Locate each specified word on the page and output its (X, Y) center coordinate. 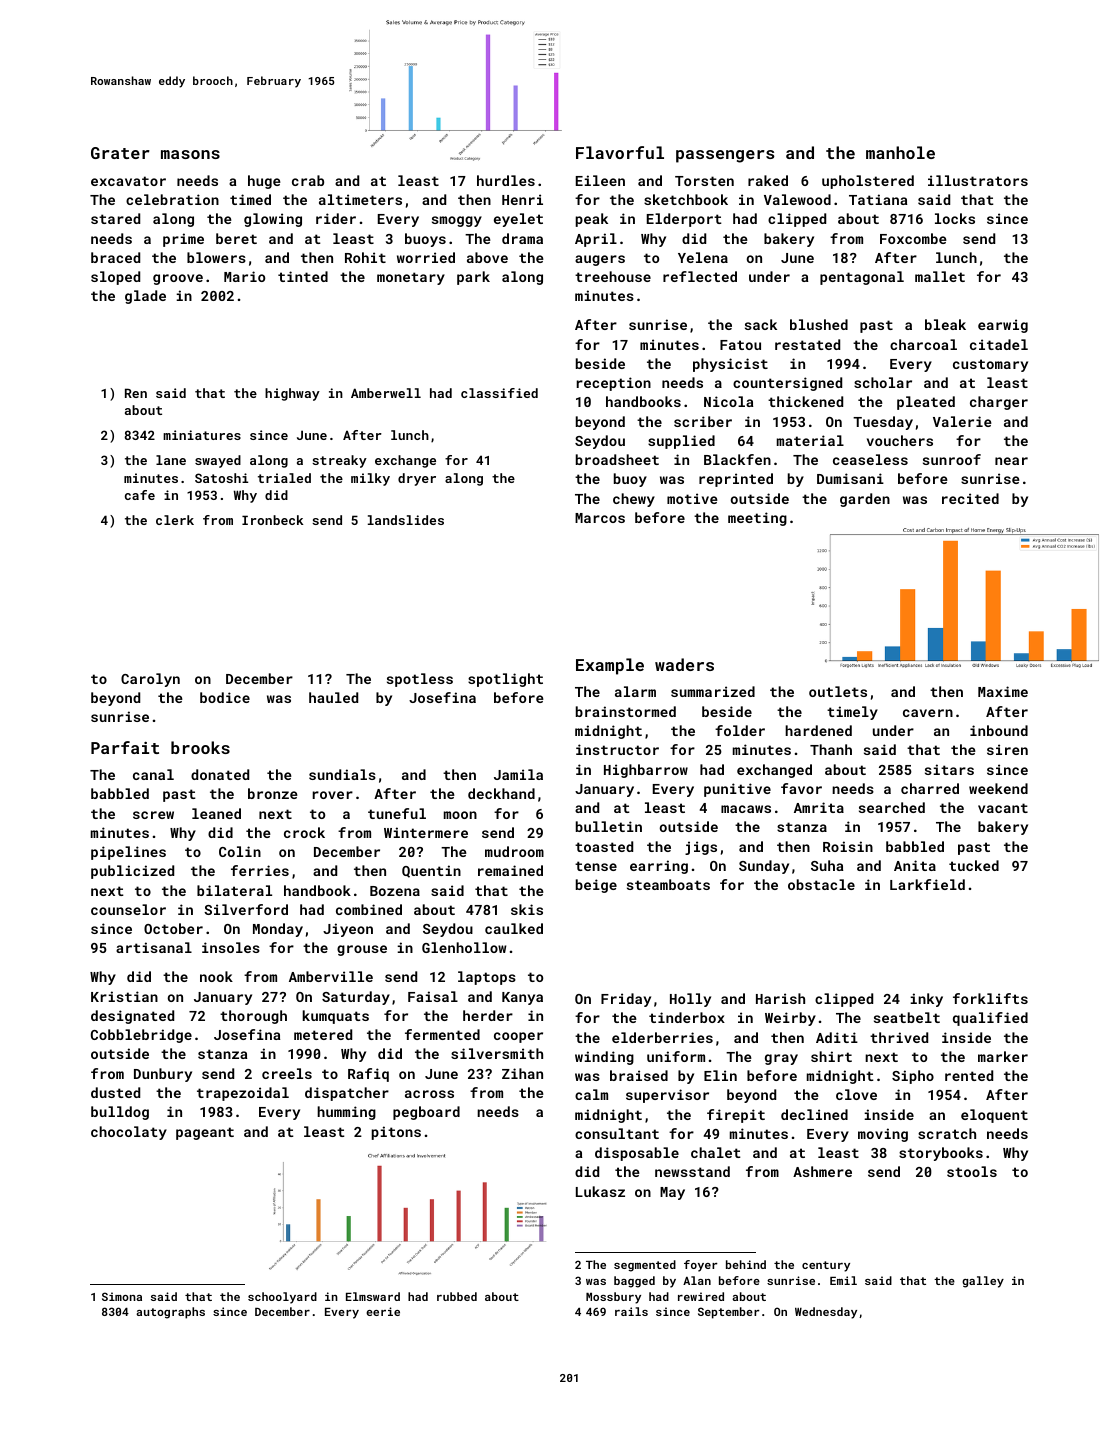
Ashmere (822, 1171)
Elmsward (373, 1296)
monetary (411, 278)
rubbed (457, 1296)
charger (999, 403)
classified (499, 393)
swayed (218, 461)
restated (807, 344)
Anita (915, 865)
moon (460, 815)
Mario (244, 276)
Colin (240, 851)
